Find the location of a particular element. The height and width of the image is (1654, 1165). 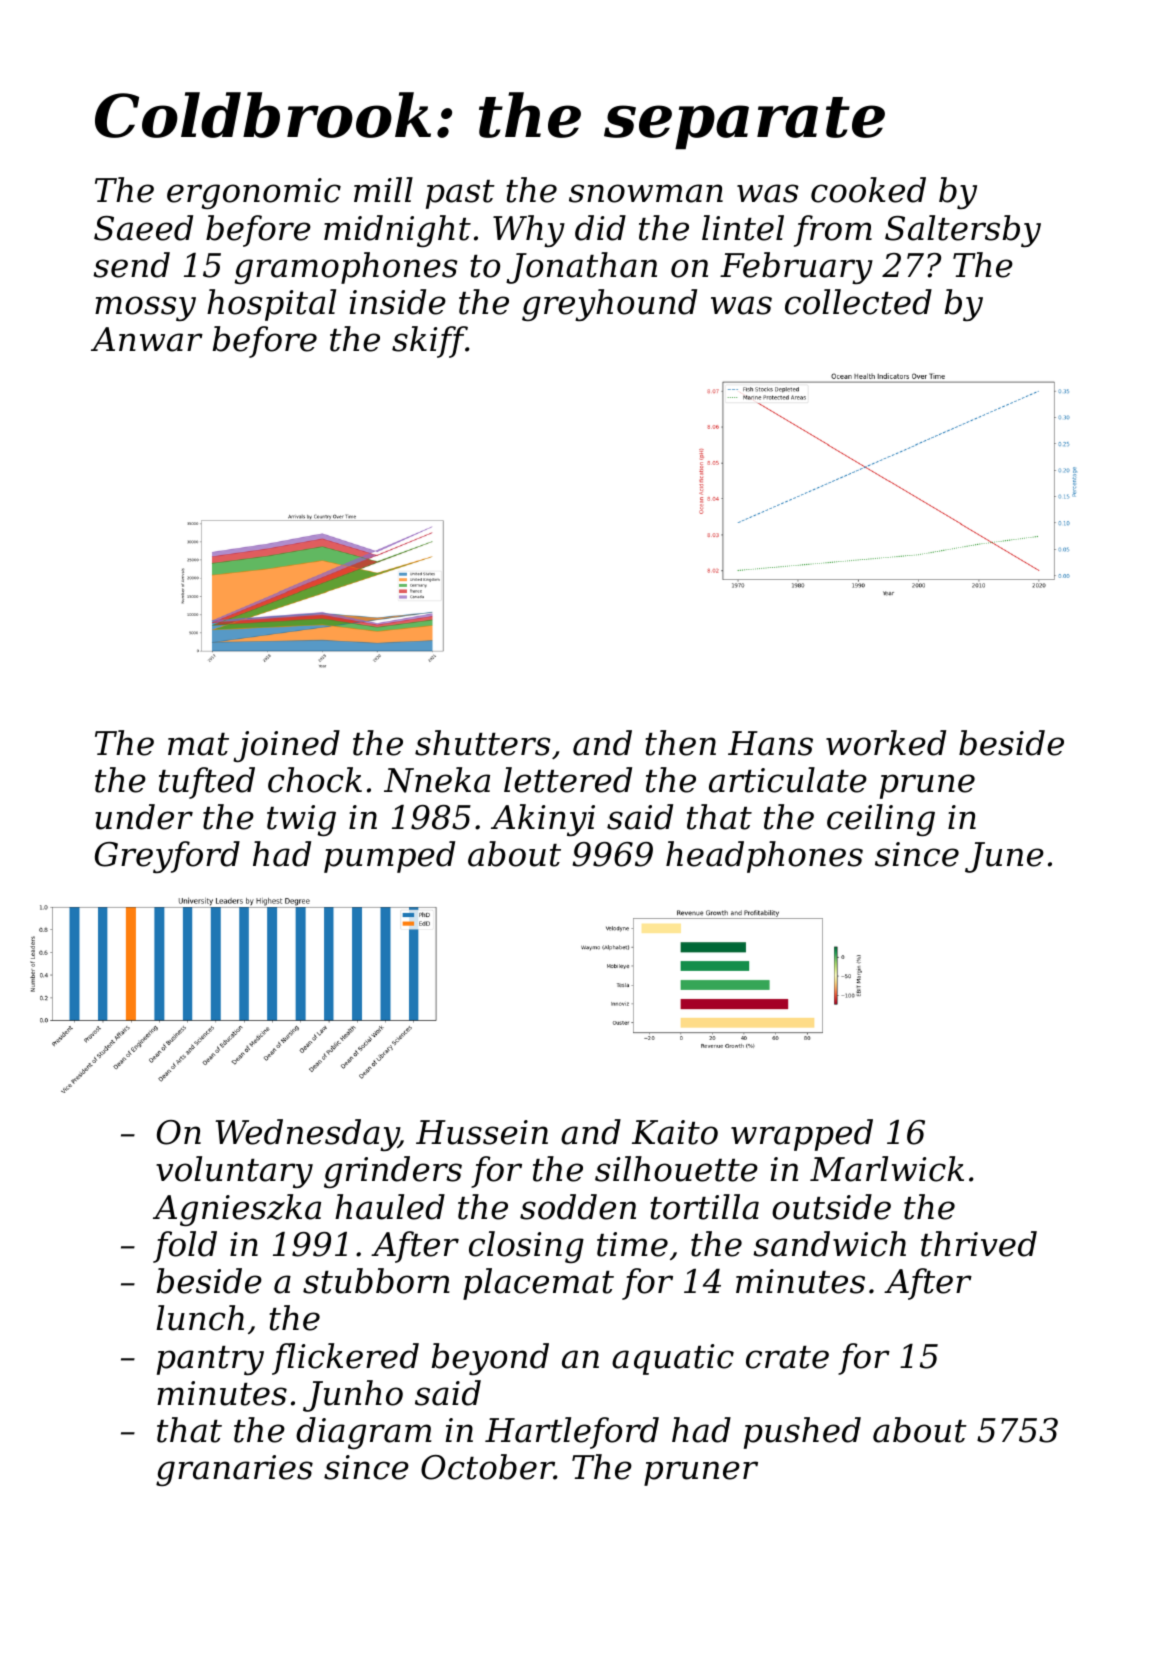

thrived is located at coordinates (979, 1244).
